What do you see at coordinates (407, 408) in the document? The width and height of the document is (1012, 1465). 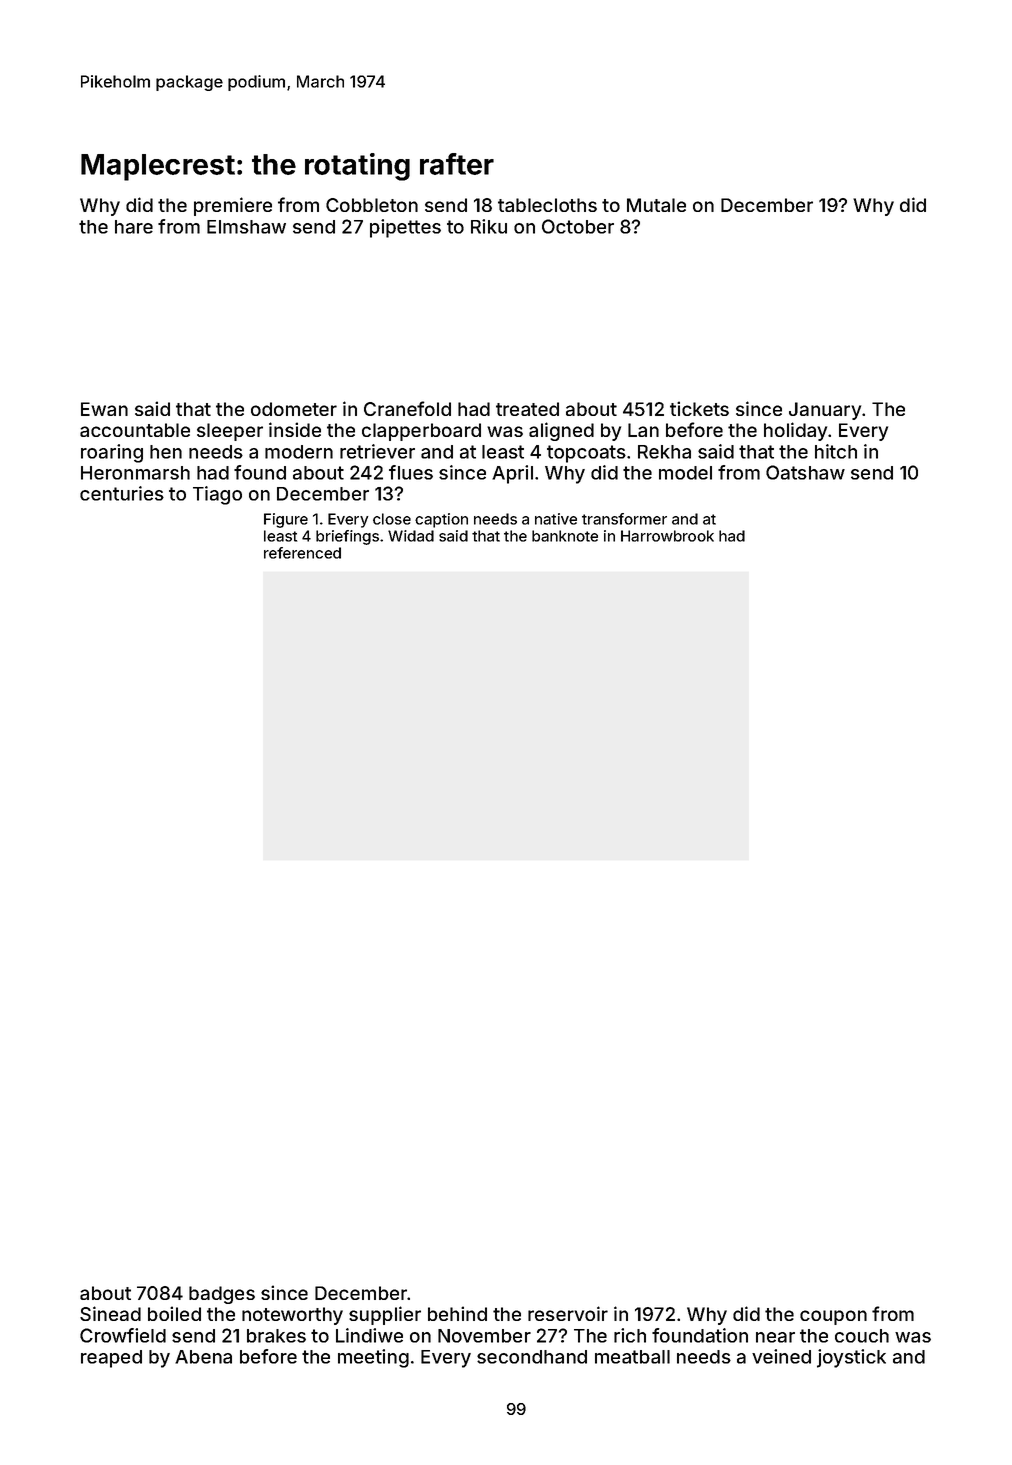 I see `Cranefold` at bounding box center [407, 408].
